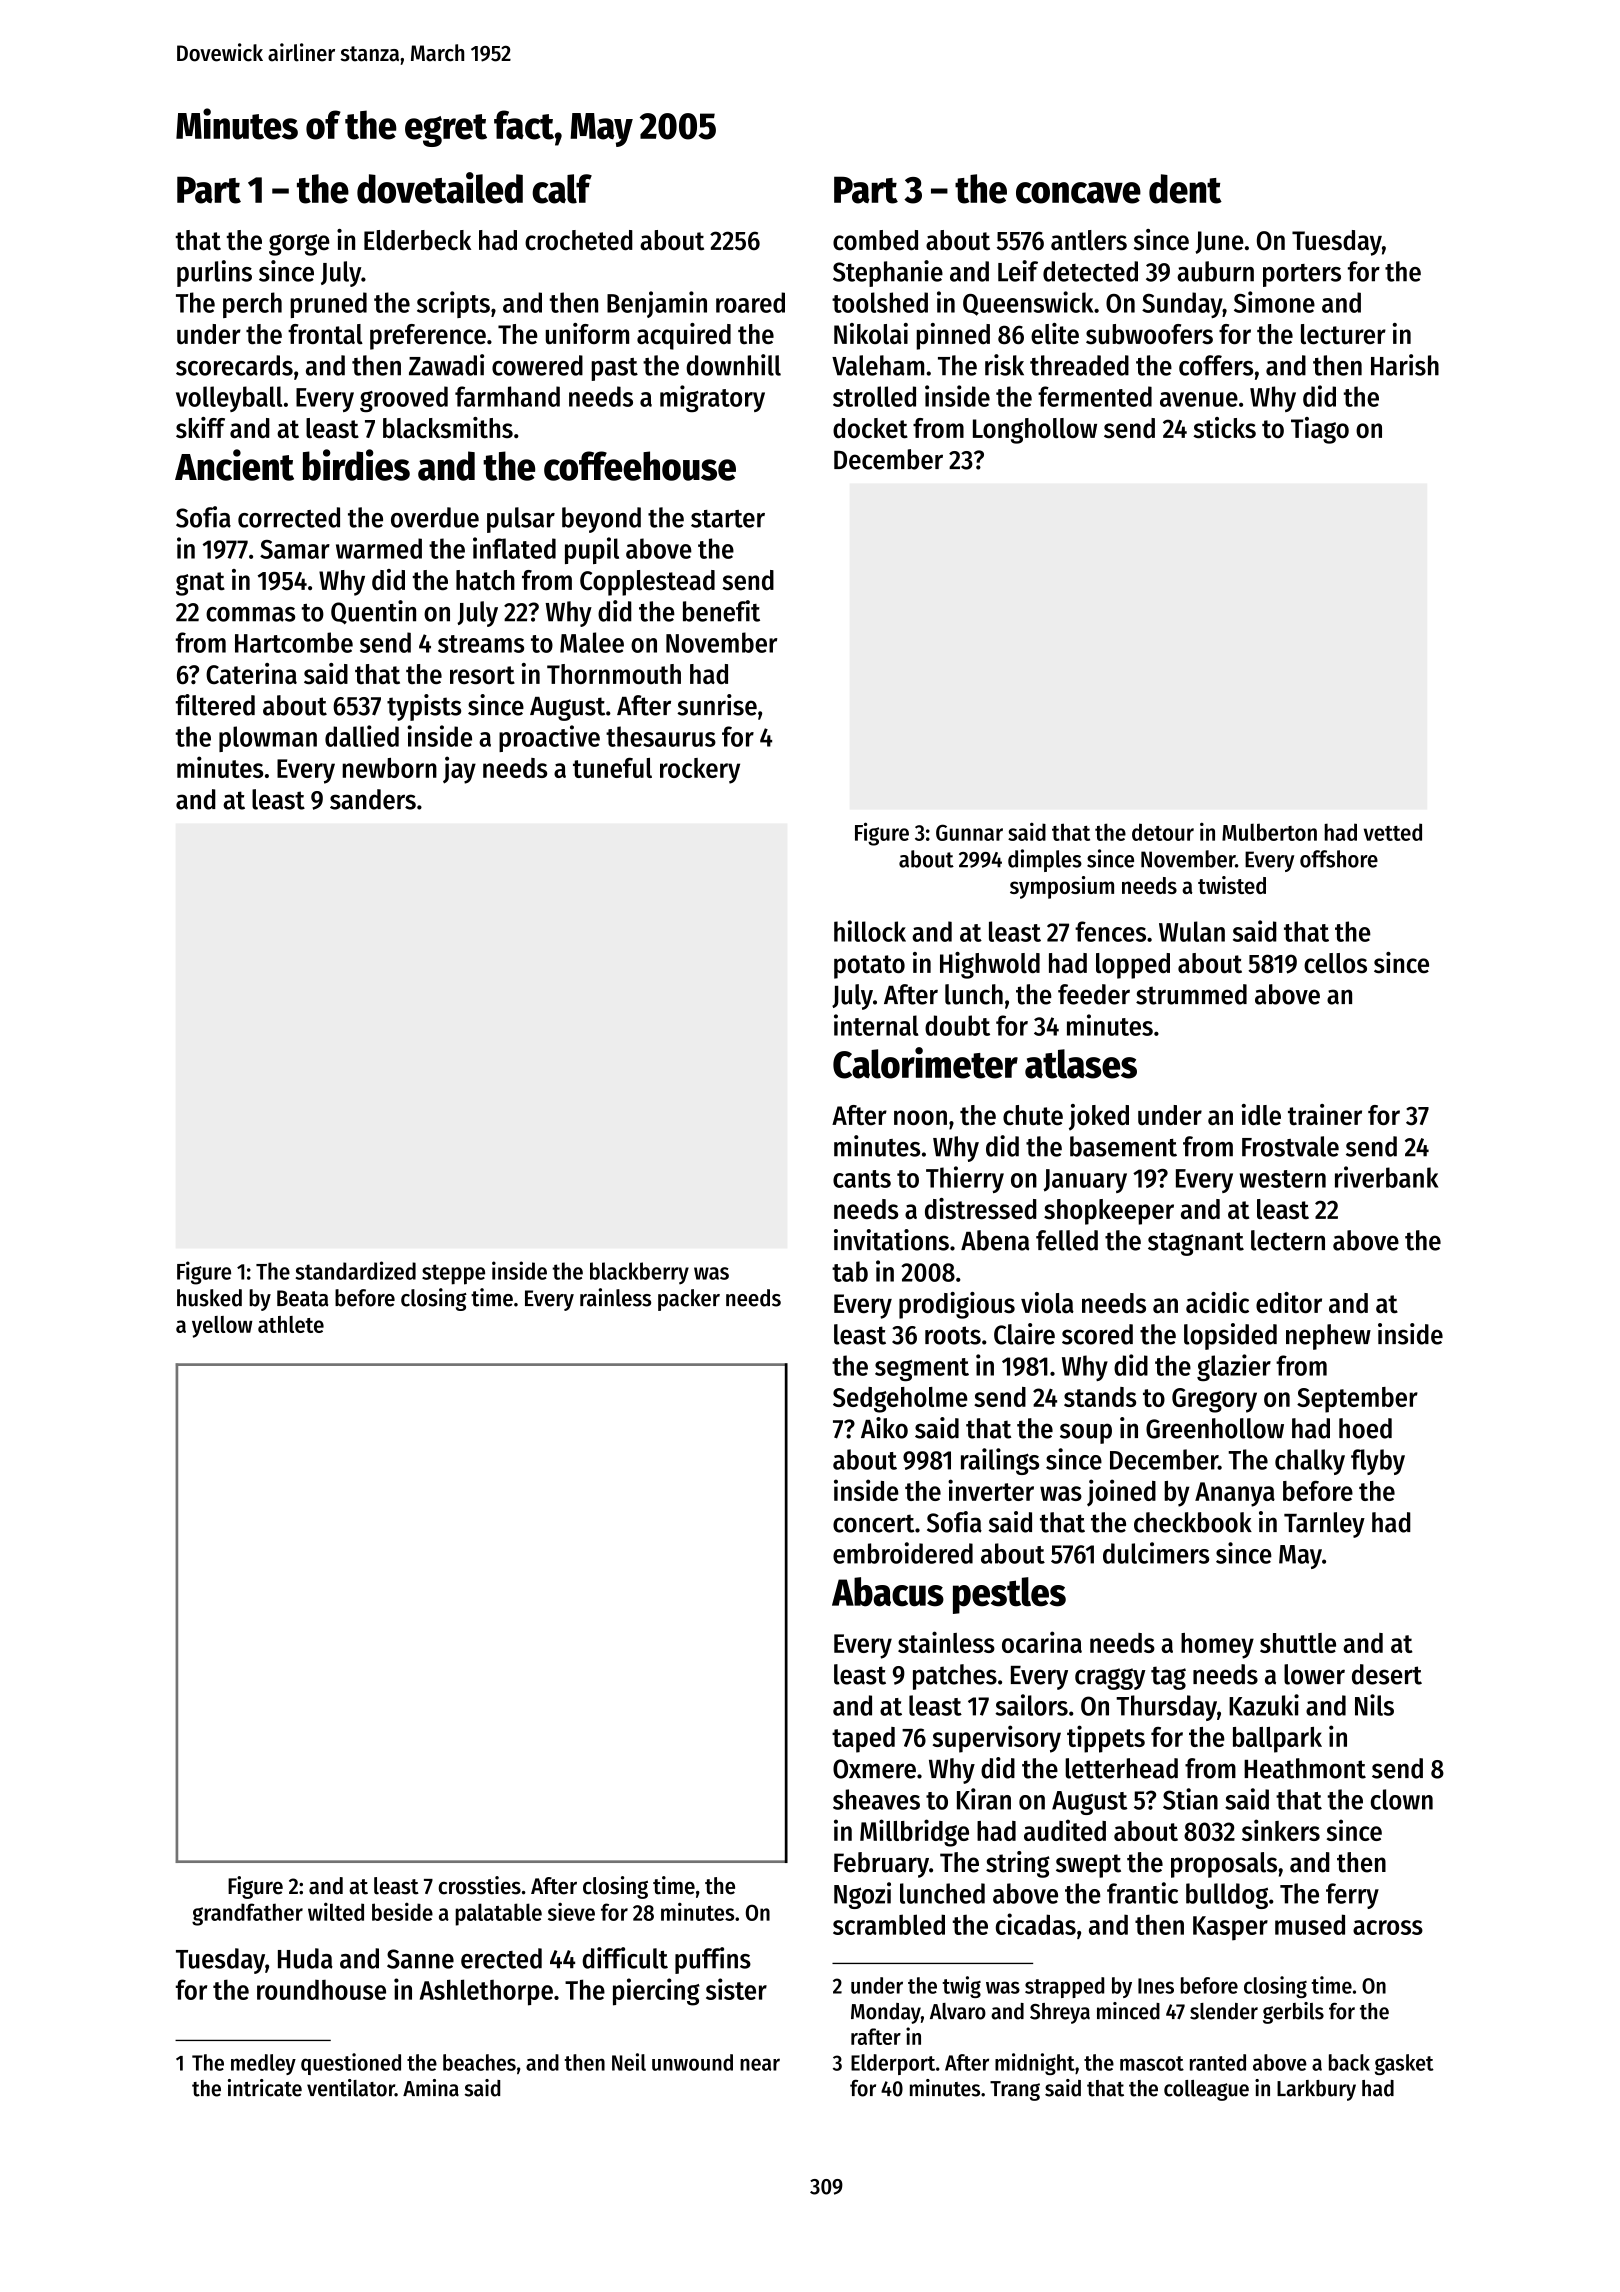  What do you see at coordinates (453, 1274) in the image?
I see `steppe` at bounding box center [453, 1274].
